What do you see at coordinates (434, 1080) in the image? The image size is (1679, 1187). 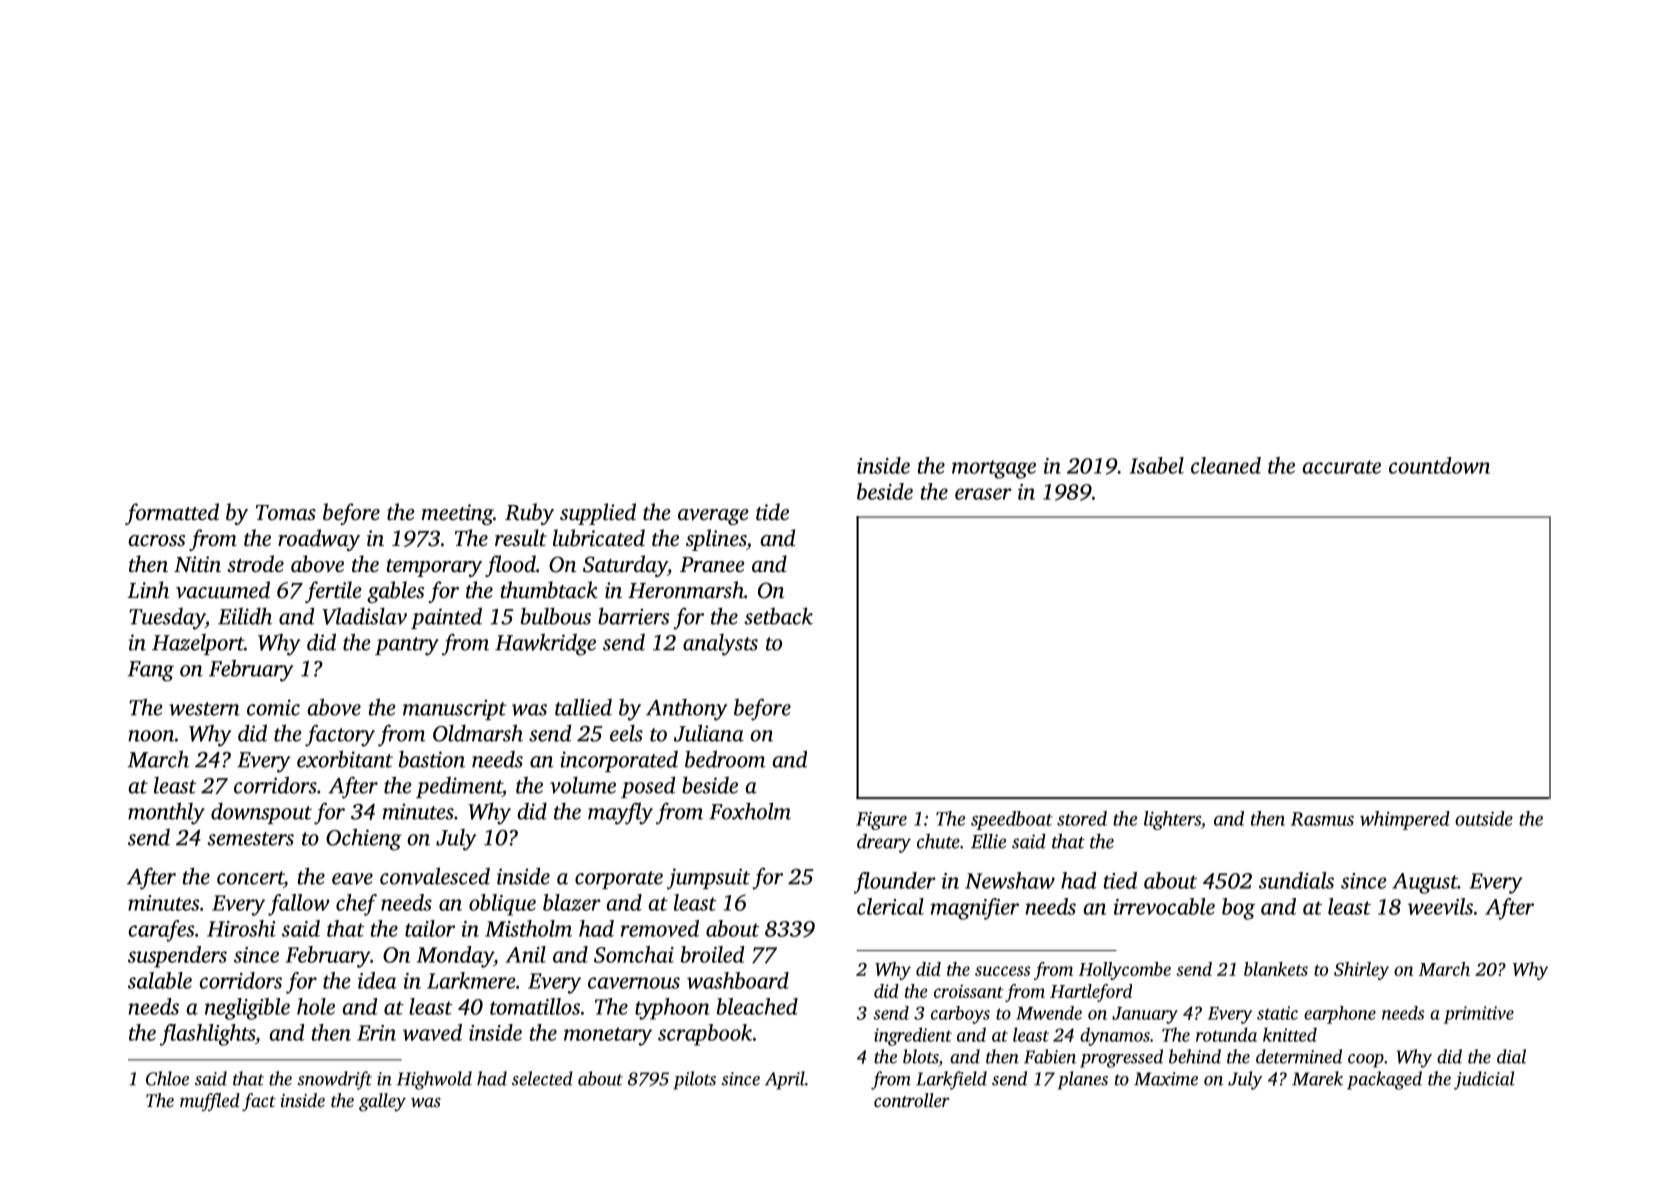 I see `Highwold` at bounding box center [434, 1080].
